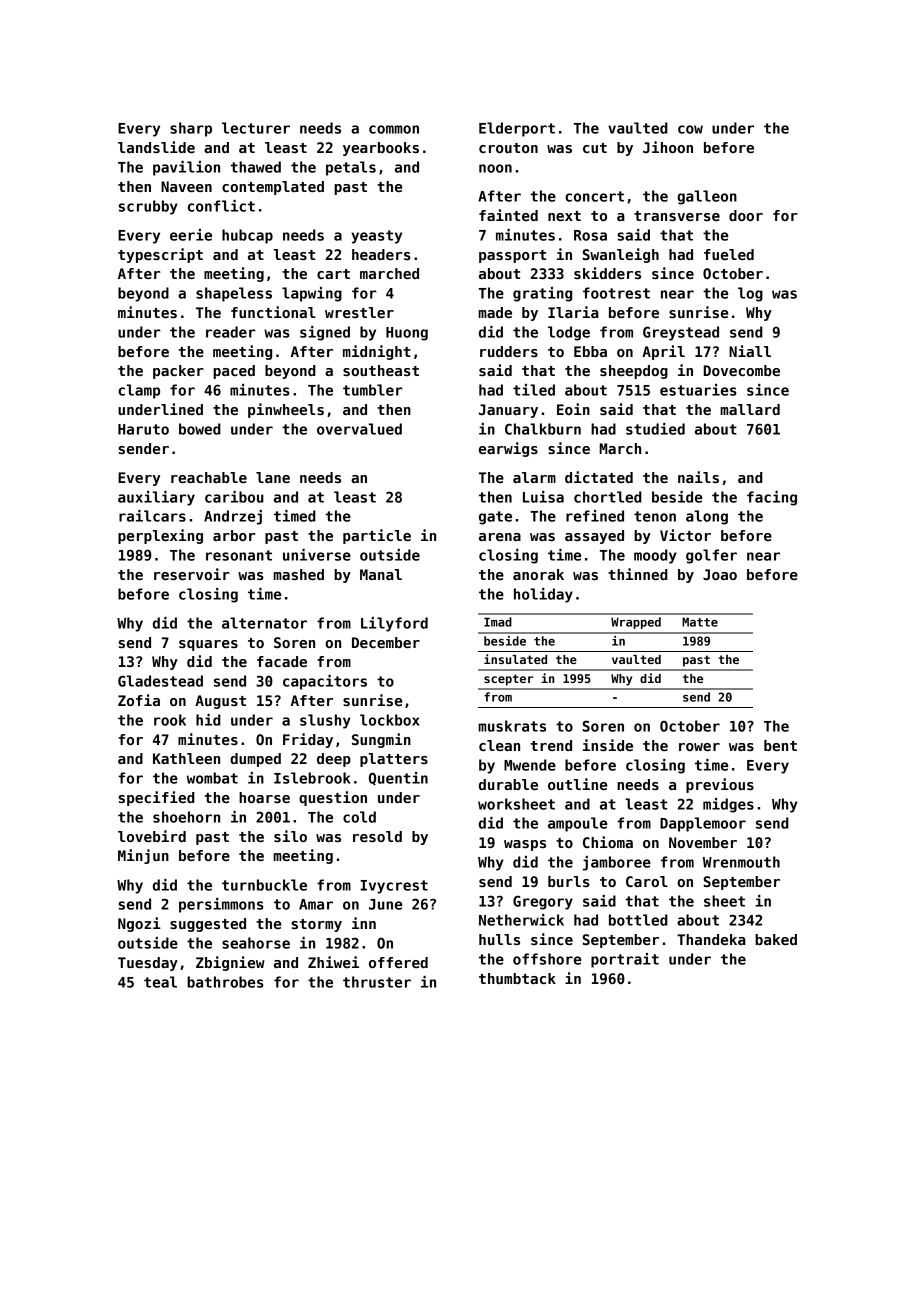 The height and width of the image is (1308, 924). What do you see at coordinates (495, 312) in the image?
I see `made` at bounding box center [495, 312].
